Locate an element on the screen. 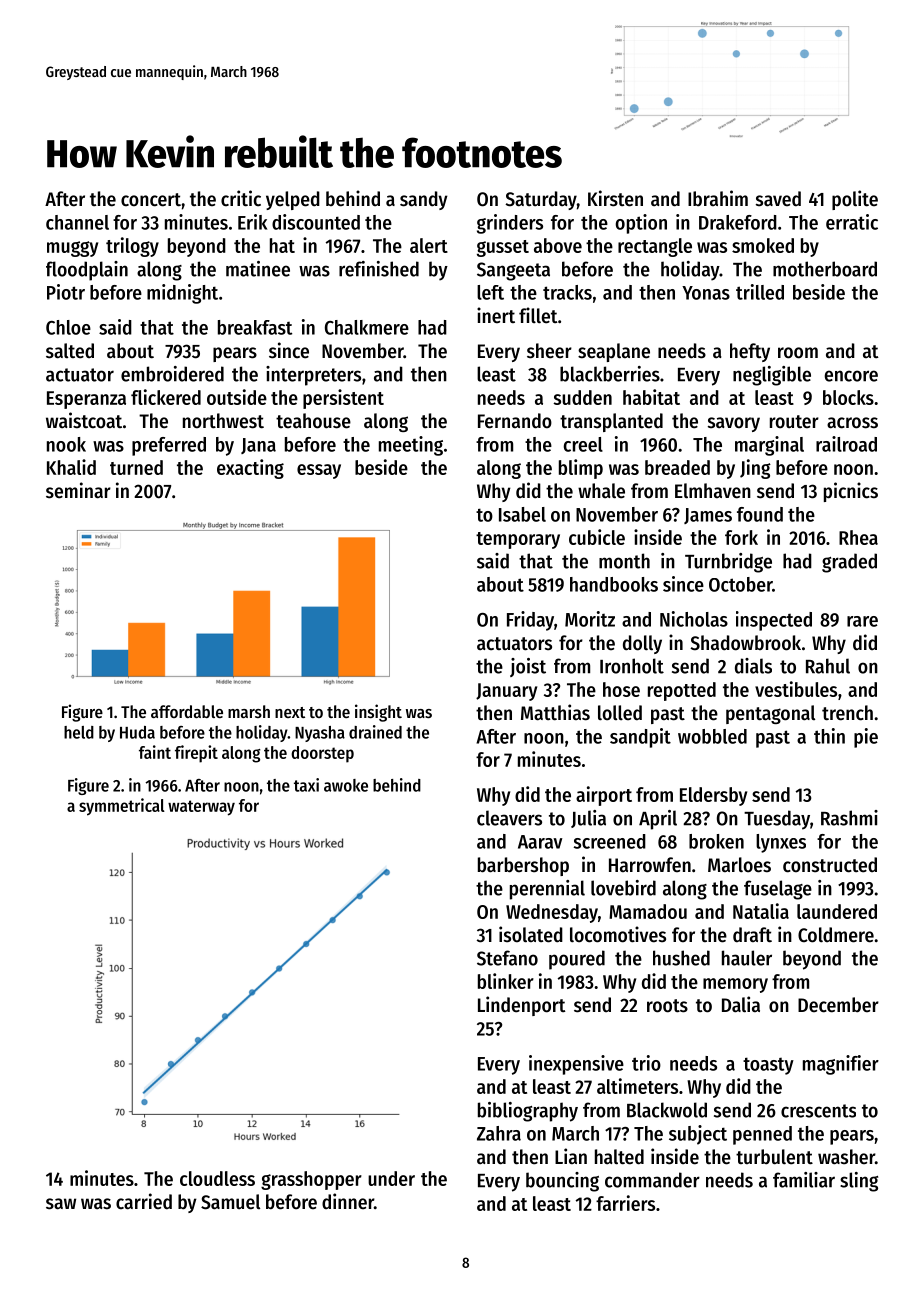  blocks is located at coordinates (848, 397).
